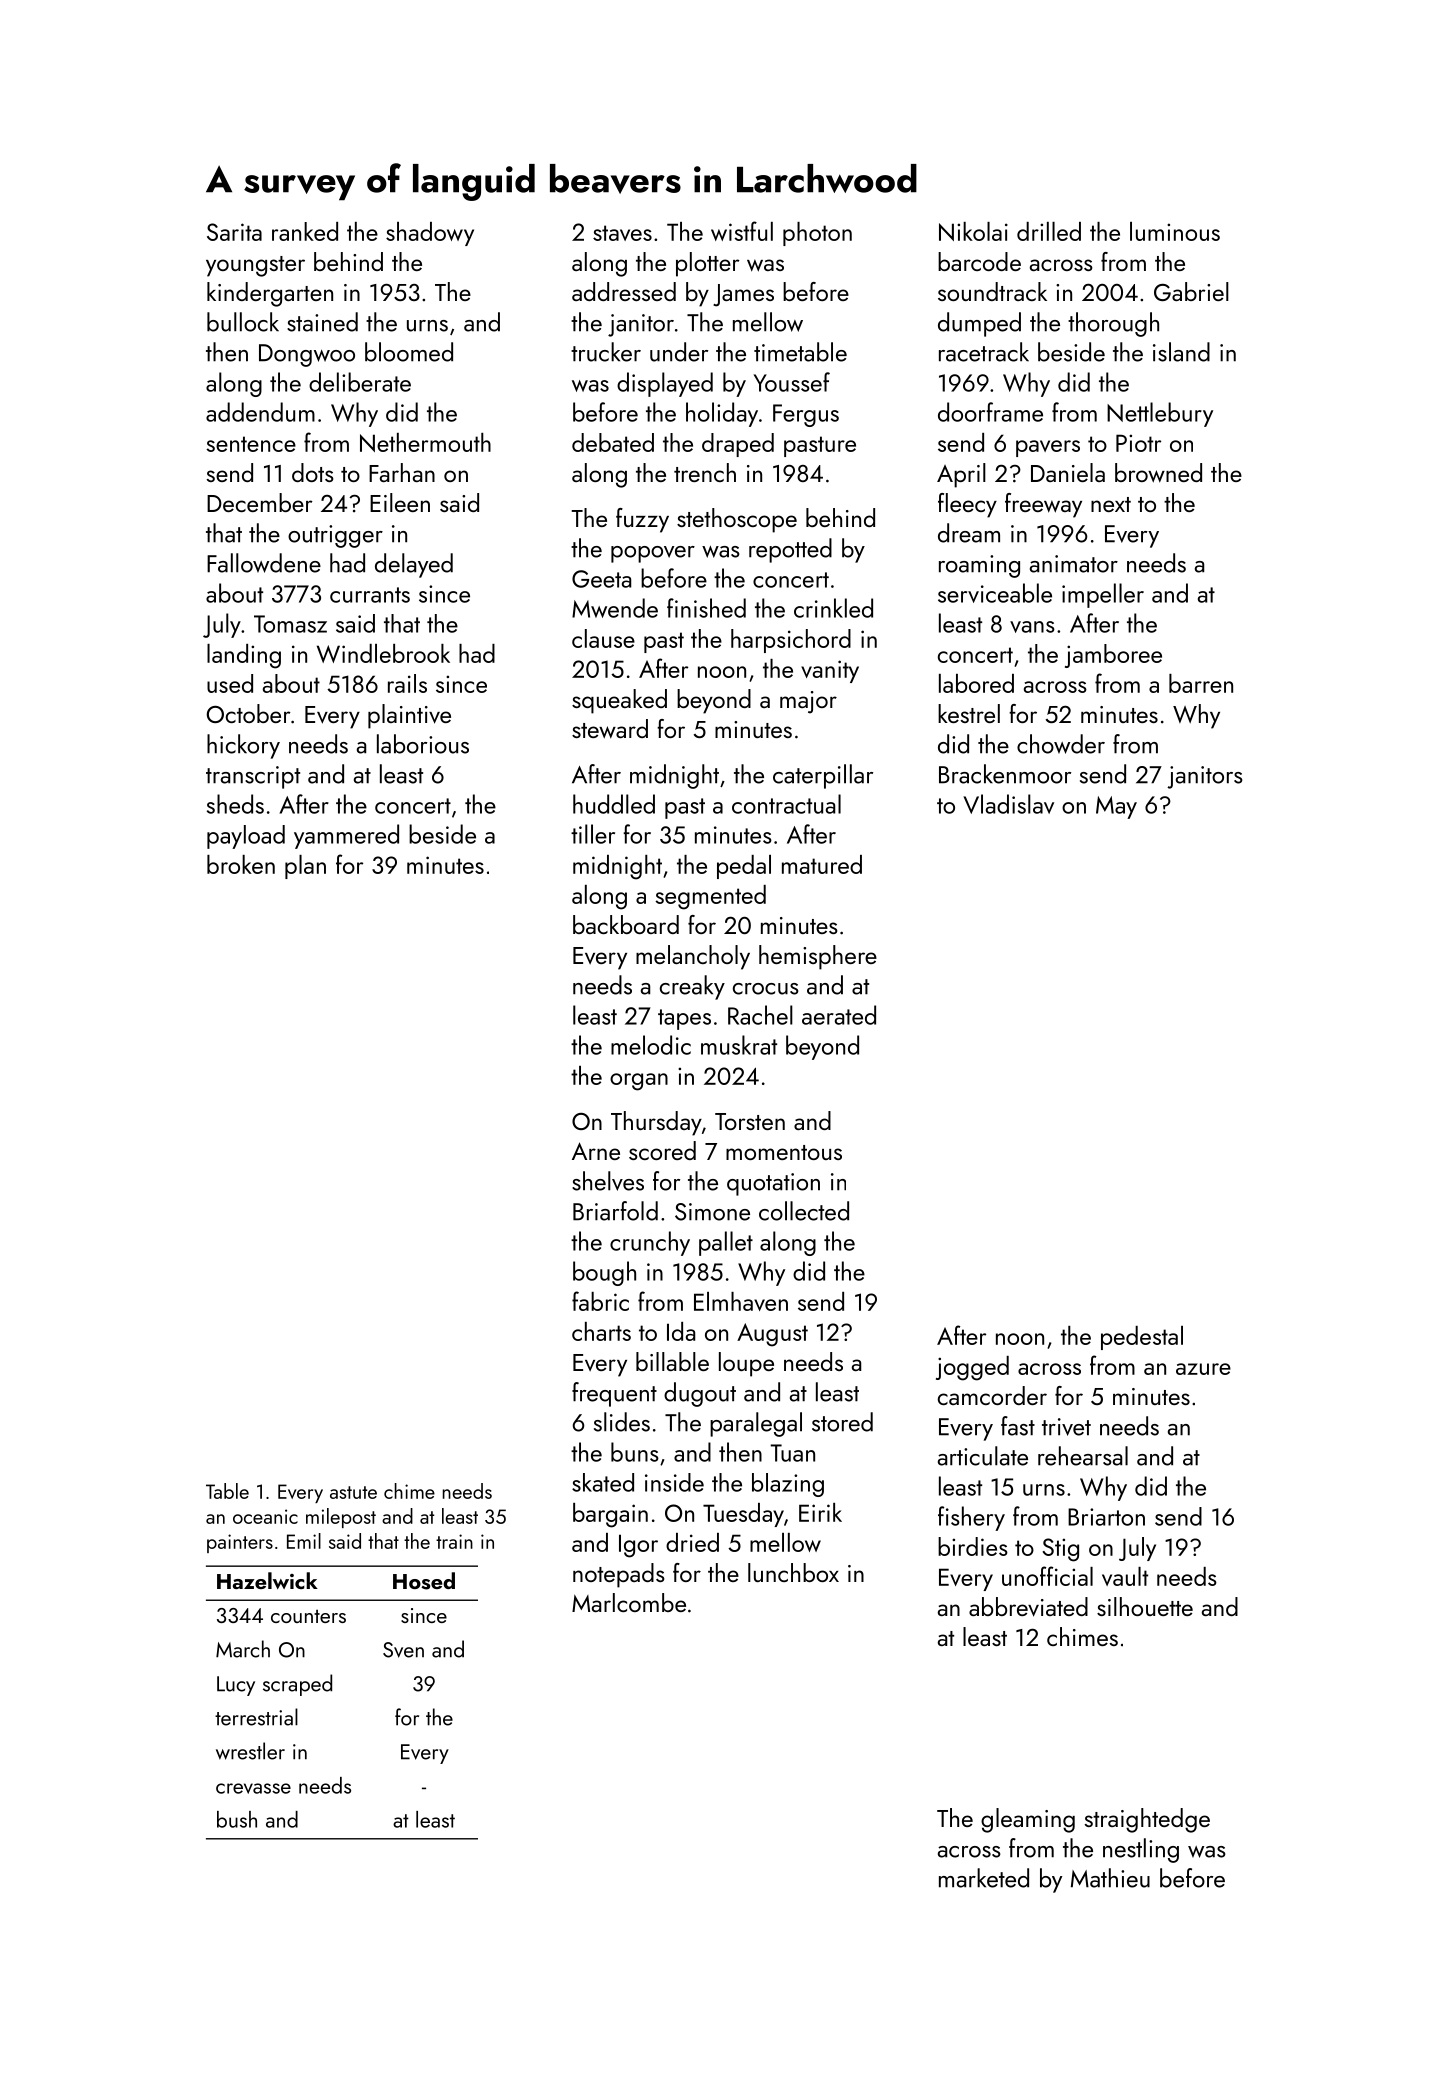  What do you see at coordinates (1110, 1878) in the page?
I see `Mathieu` at bounding box center [1110, 1878].
